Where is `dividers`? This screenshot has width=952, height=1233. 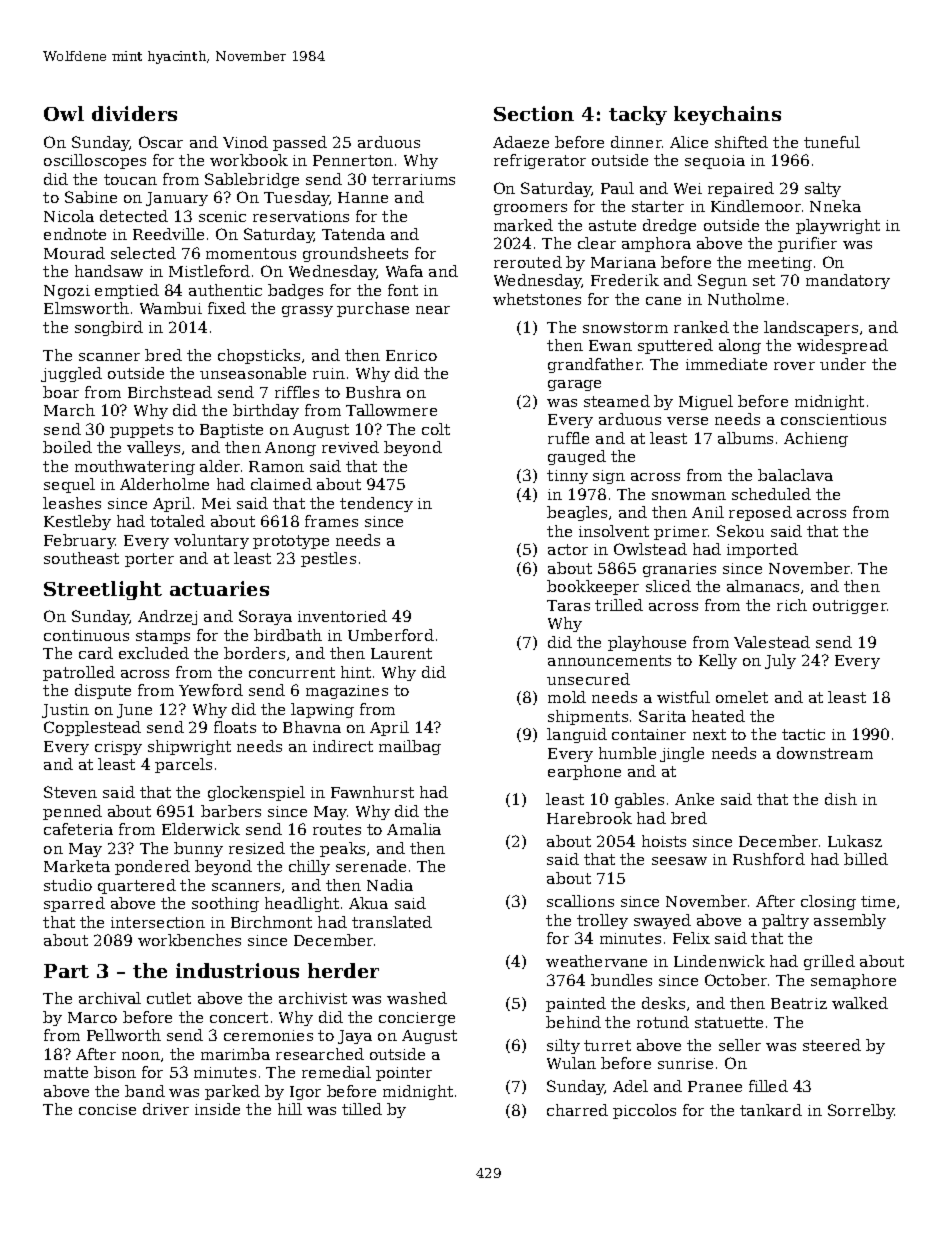
dividers is located at coordinates (134, 113).
